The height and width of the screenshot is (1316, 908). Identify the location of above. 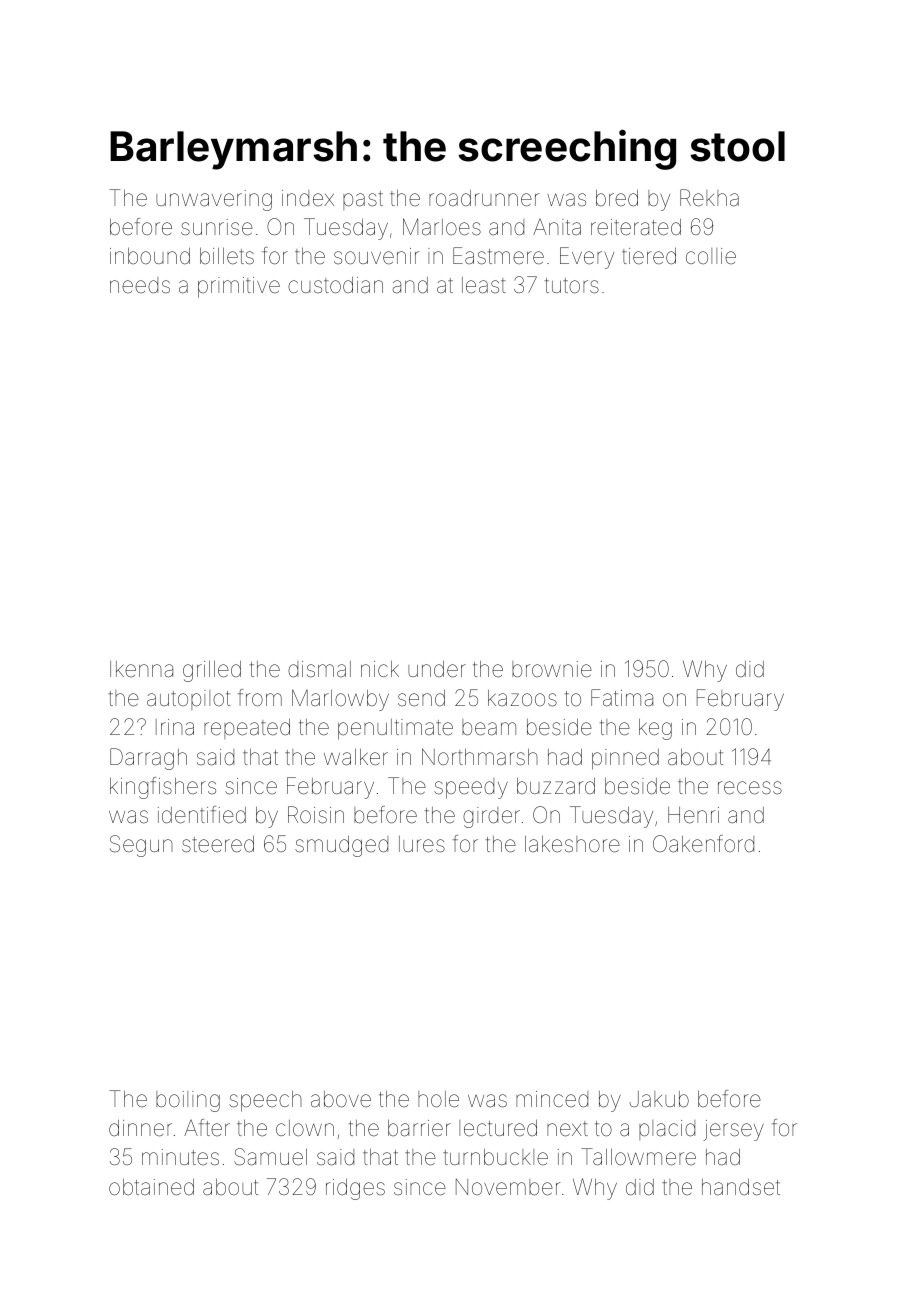
(341, 1099).
